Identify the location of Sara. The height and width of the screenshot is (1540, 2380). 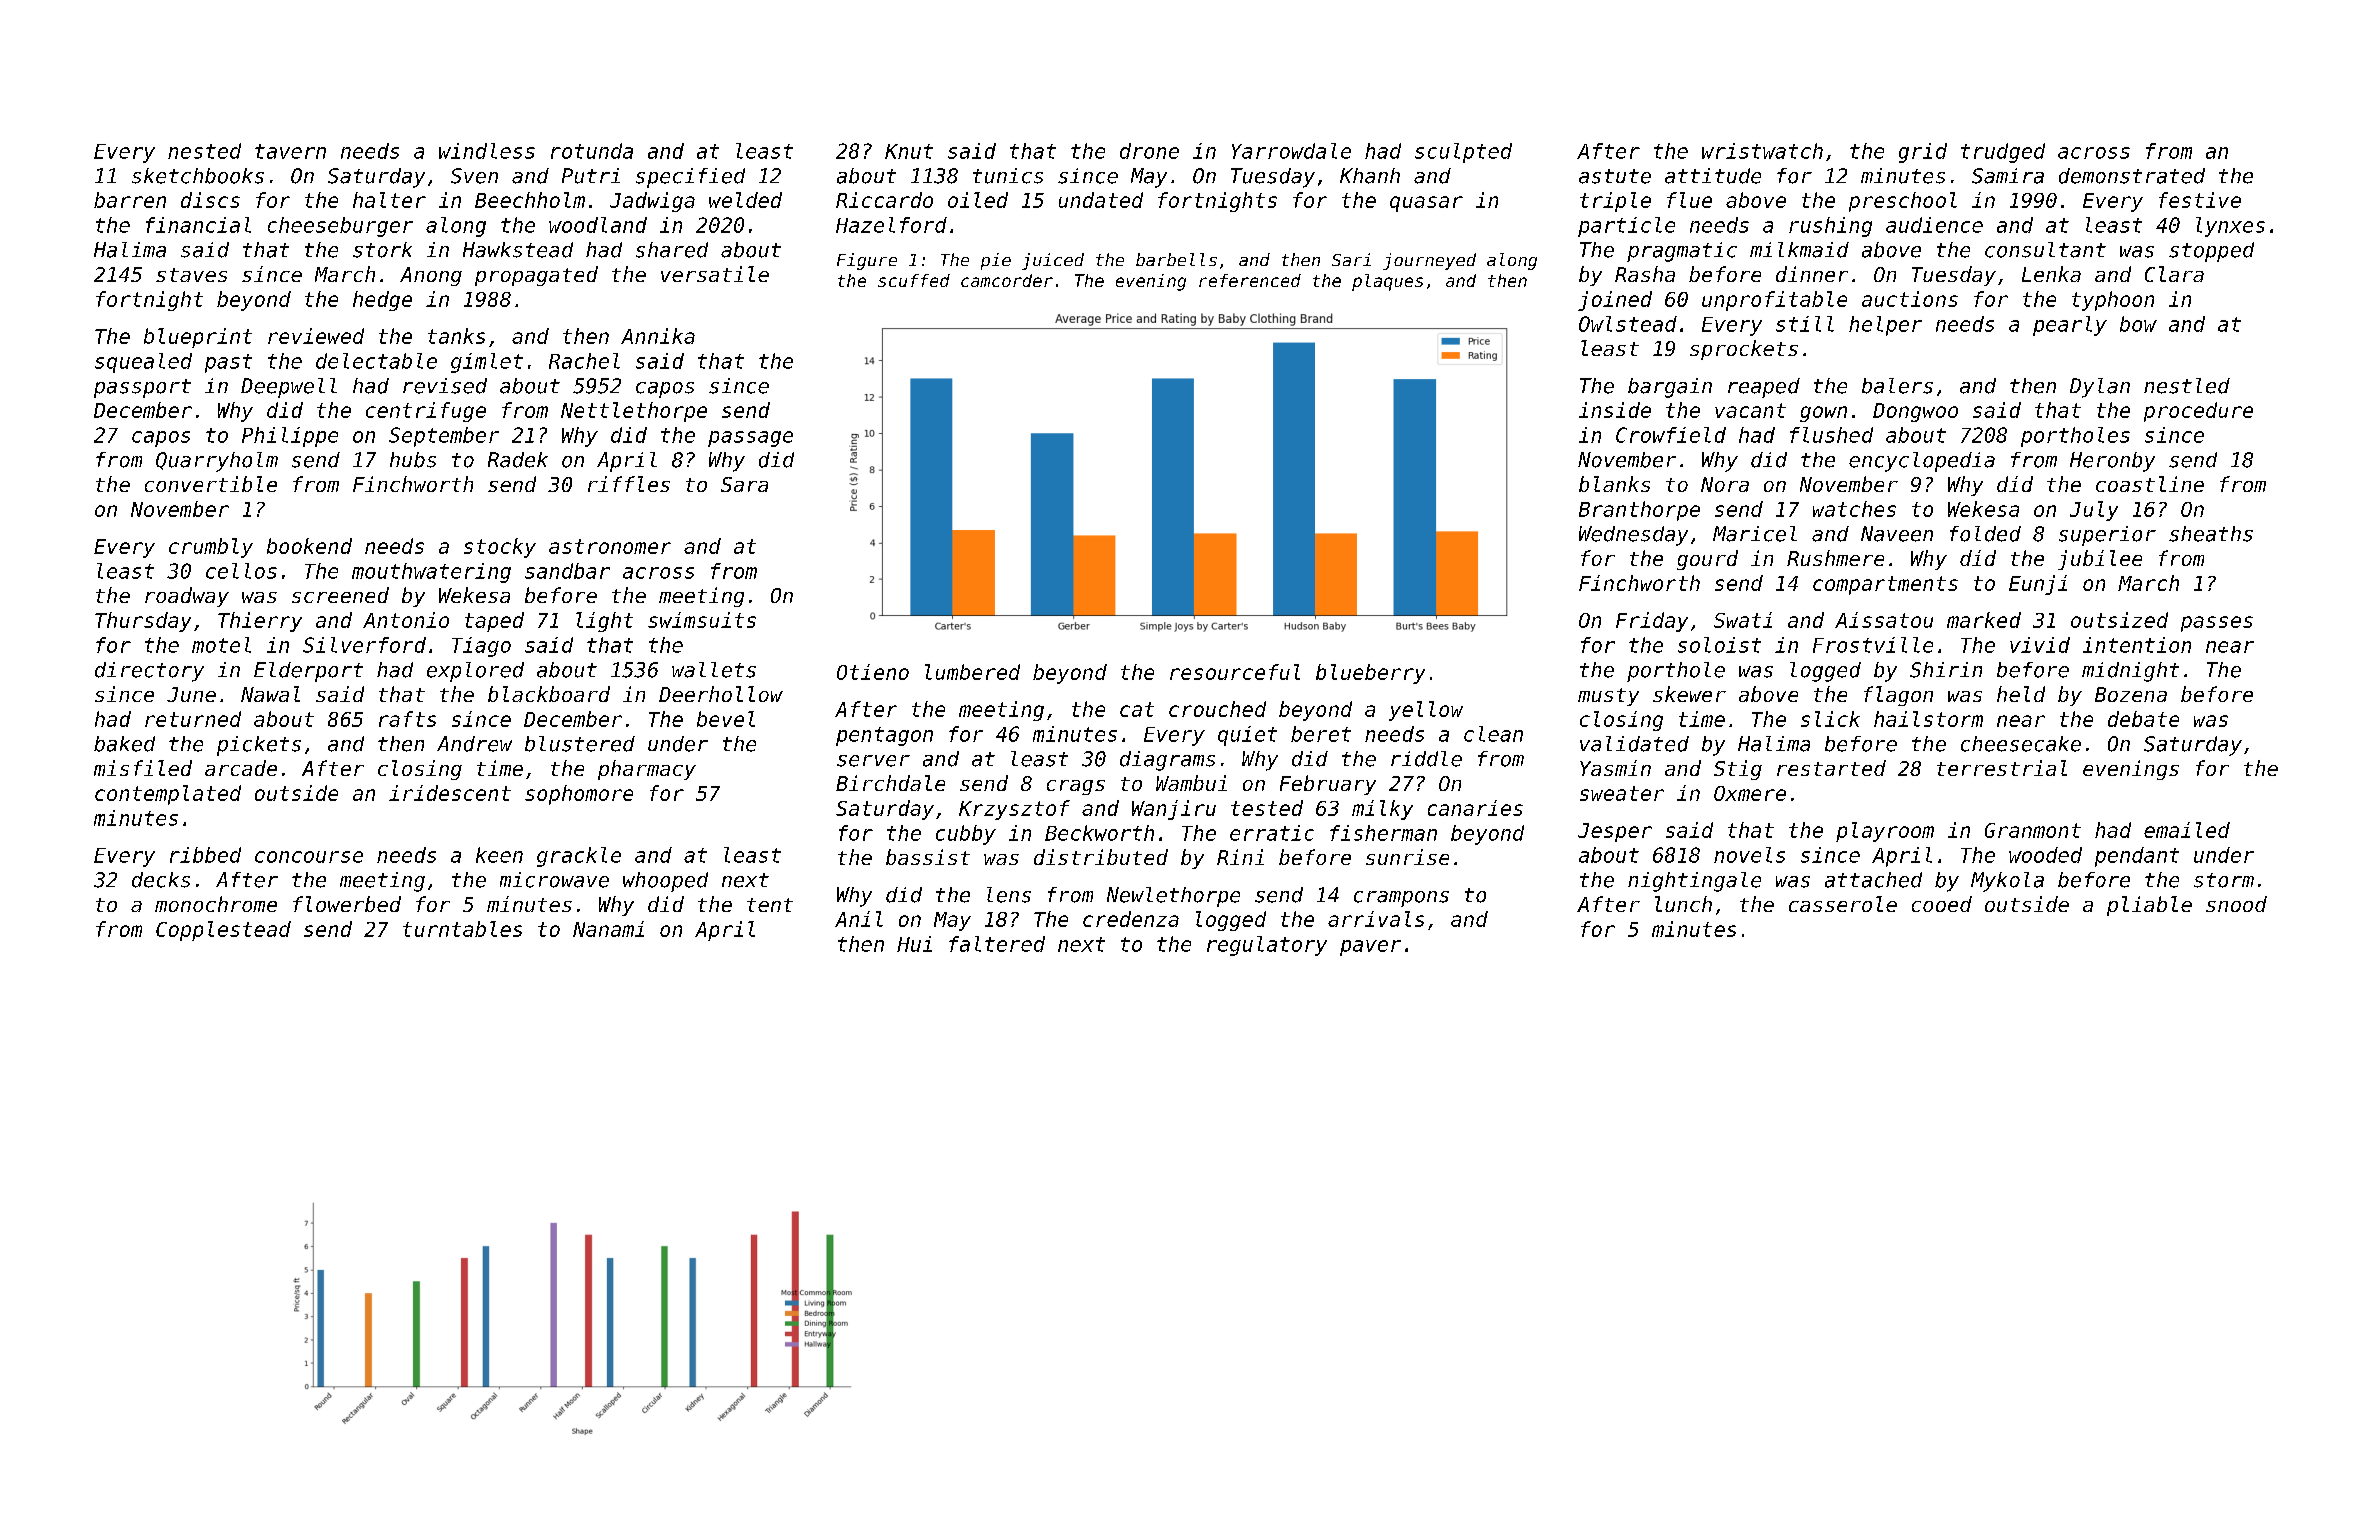
(744, 484).
